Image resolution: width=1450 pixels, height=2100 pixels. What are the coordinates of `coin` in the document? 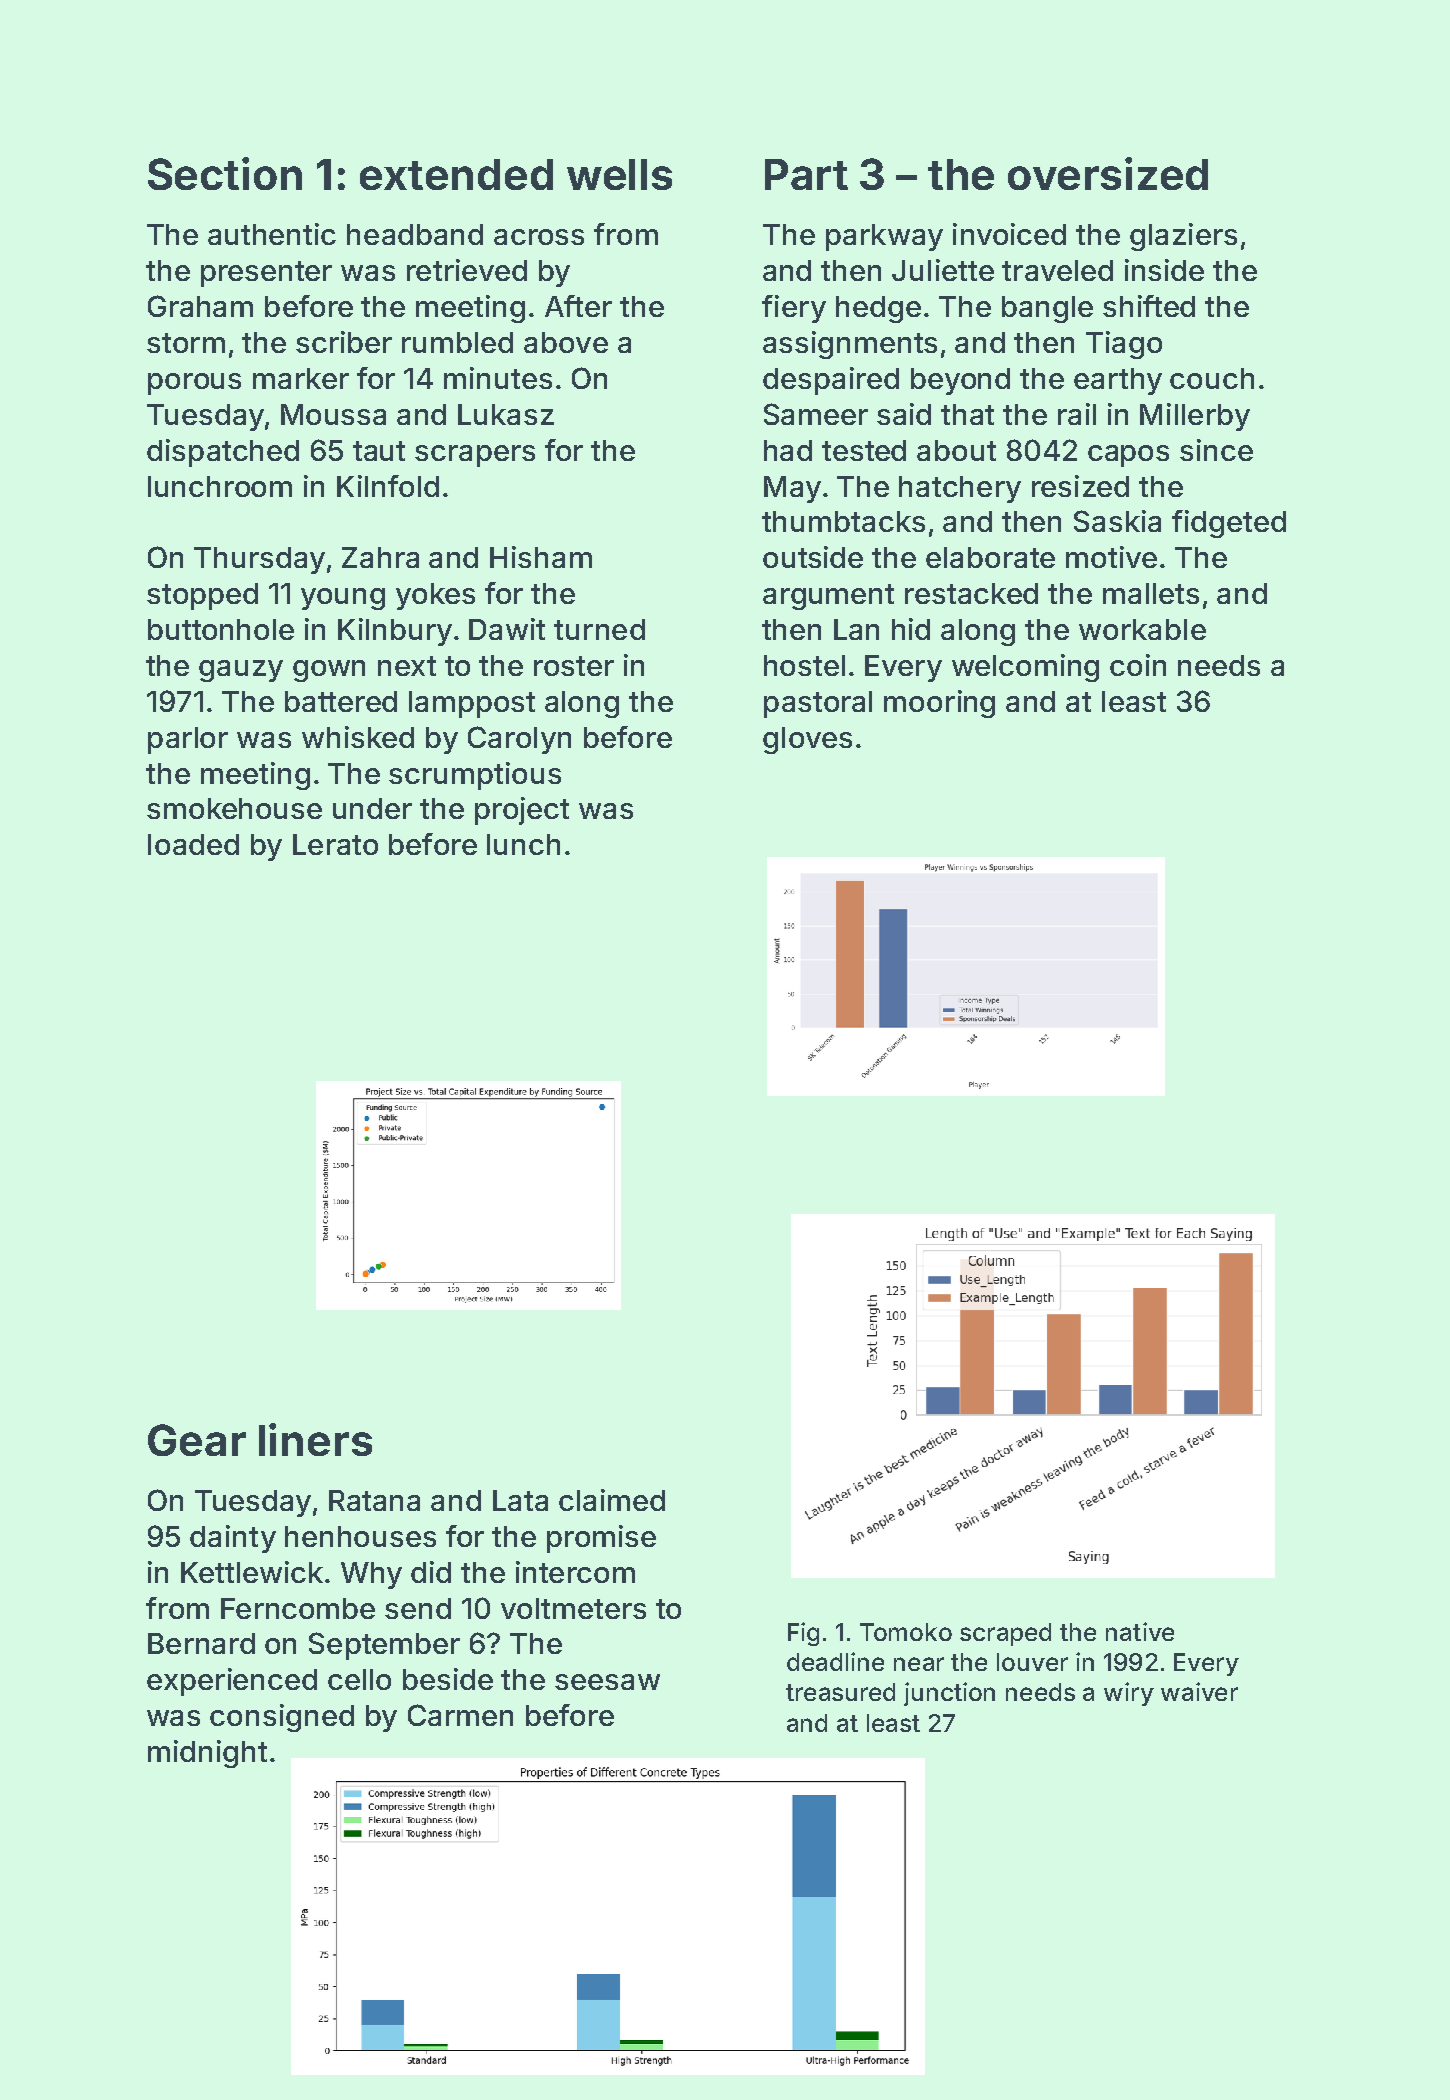 It's located at (1138, 665).
